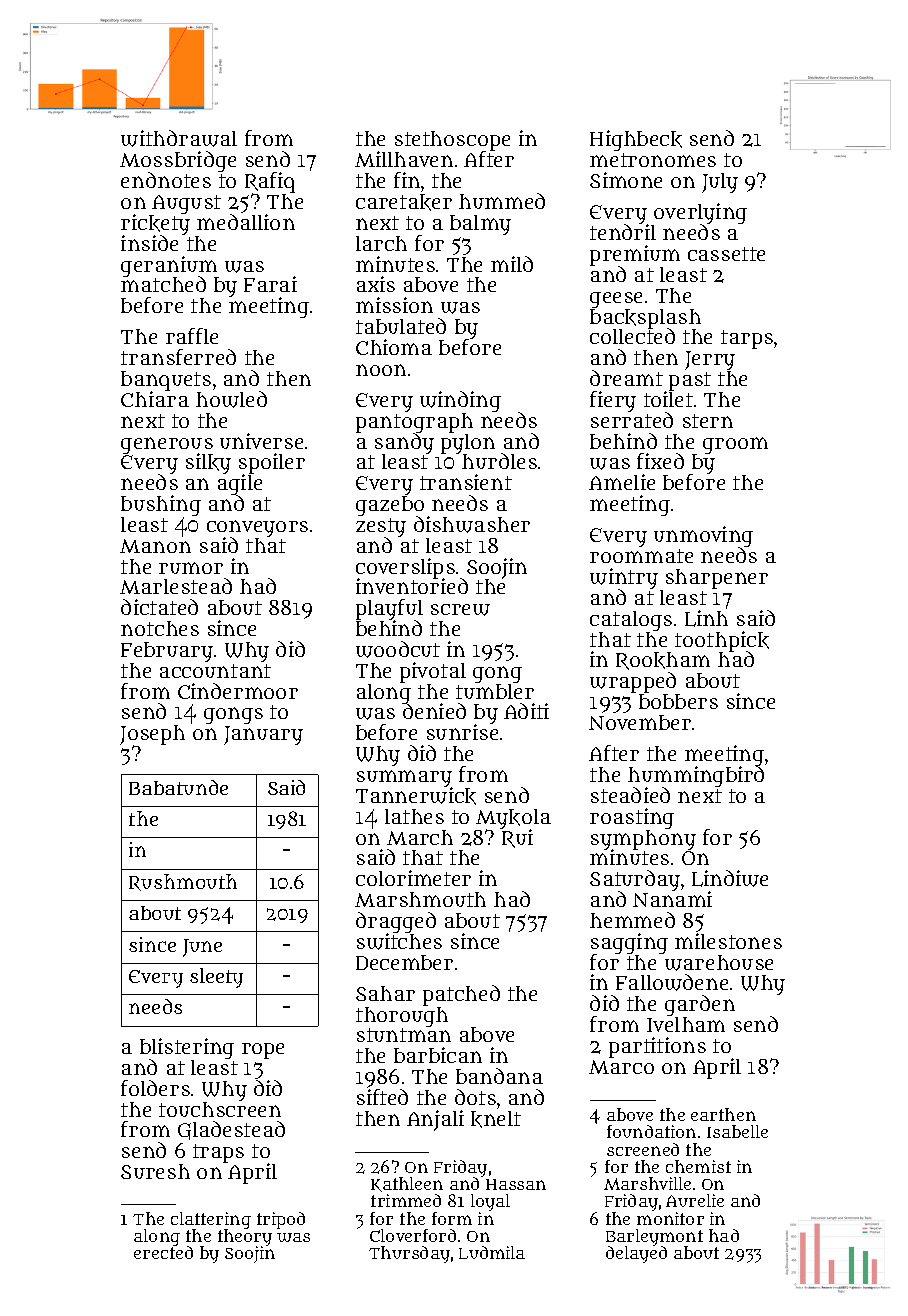  What do you see at coordinates (183, 882) in the image?
I see `Rushmouth` at bounding box center [183, 882].
